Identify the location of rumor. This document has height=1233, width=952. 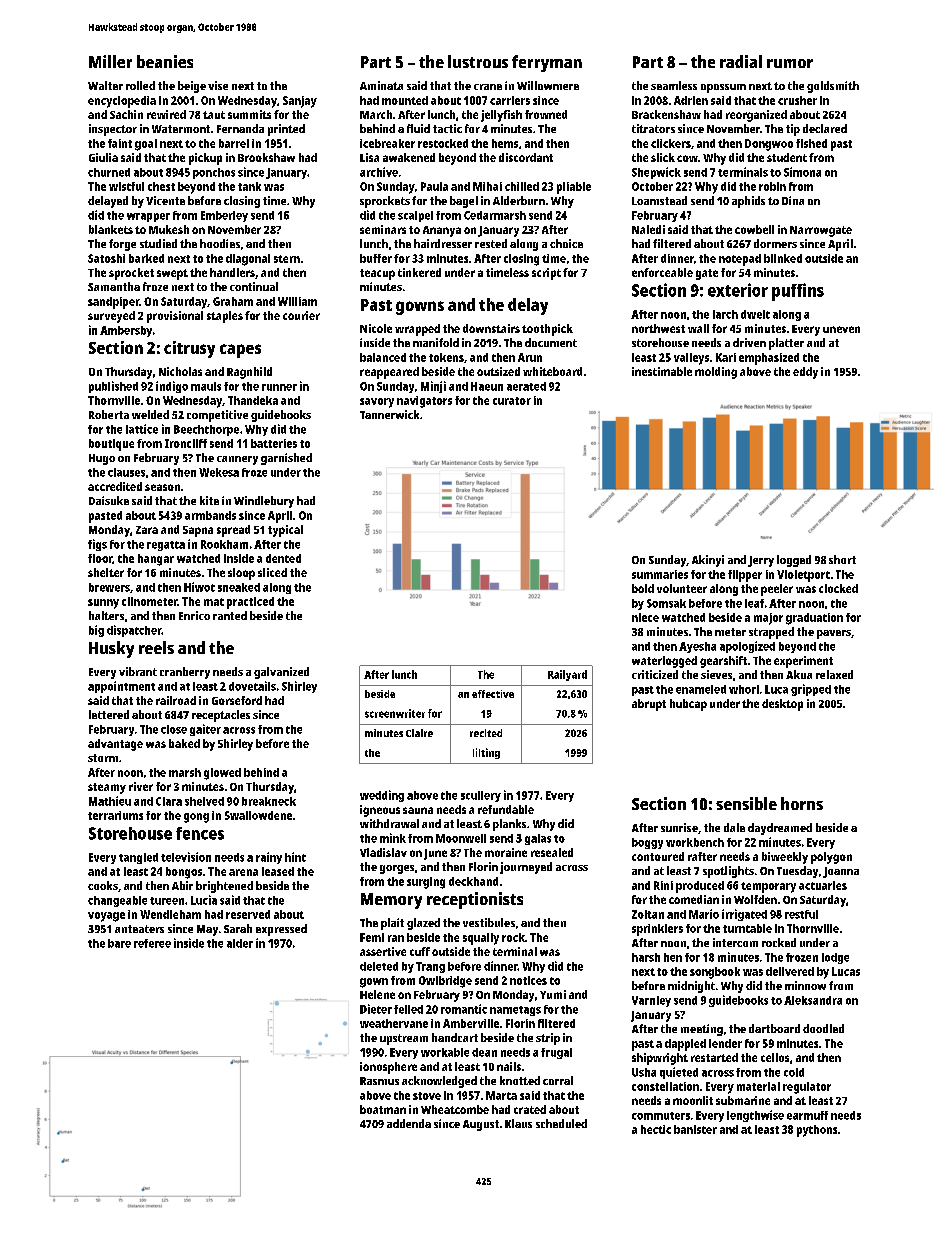
(790, 63).
